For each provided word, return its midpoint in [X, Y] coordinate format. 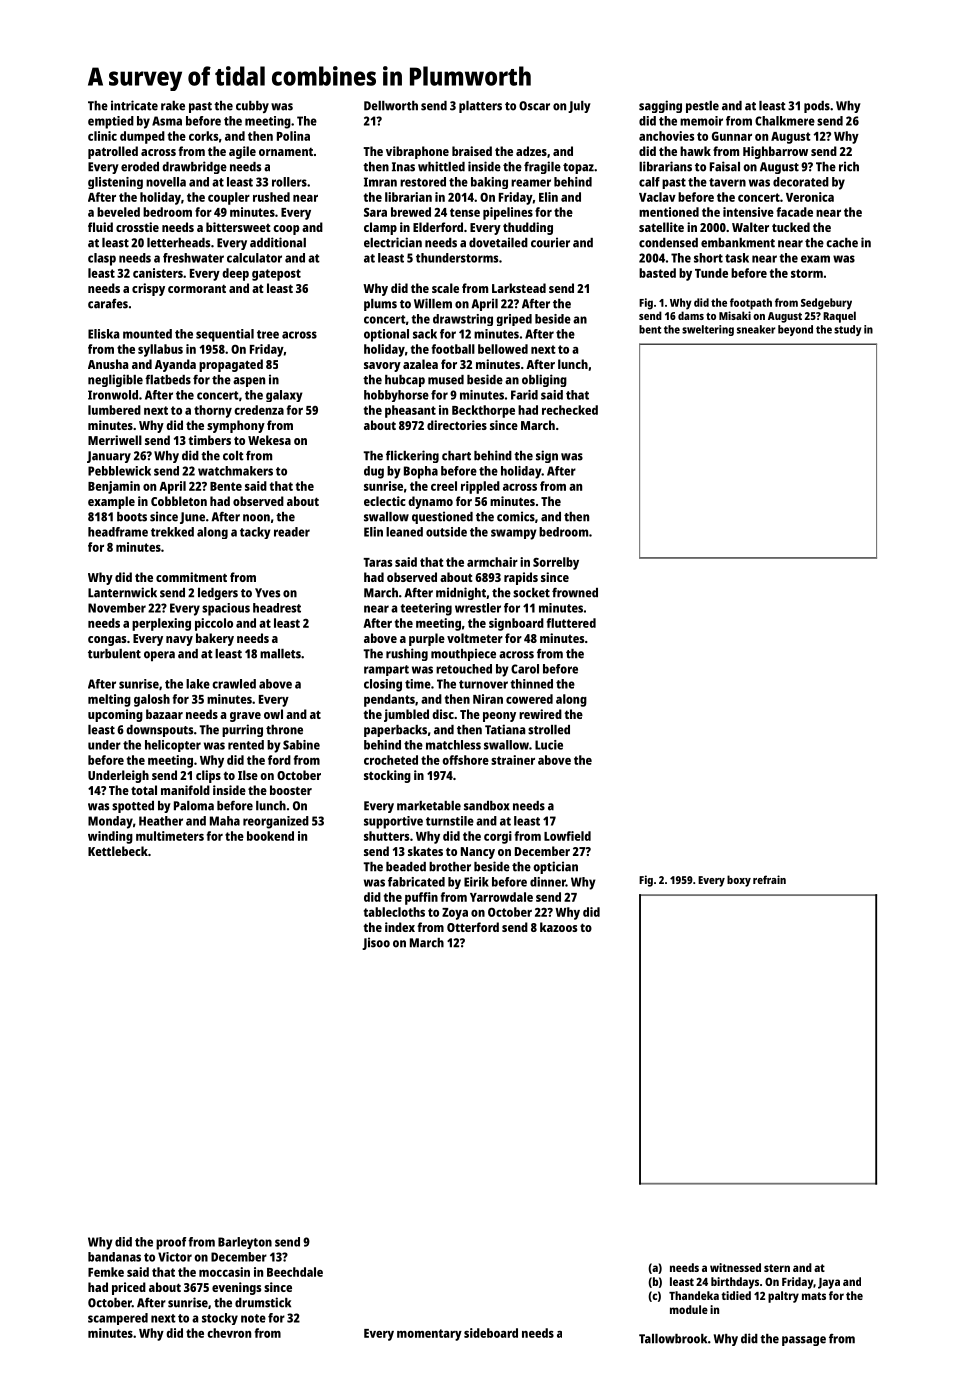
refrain [769, 879]
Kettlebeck [118, 851]
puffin [421, 898]
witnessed [735, 1267]
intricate [134, 105]
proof [171, 1243]
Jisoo [376, 943]
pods [817, 107]
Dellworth [391, 106]
